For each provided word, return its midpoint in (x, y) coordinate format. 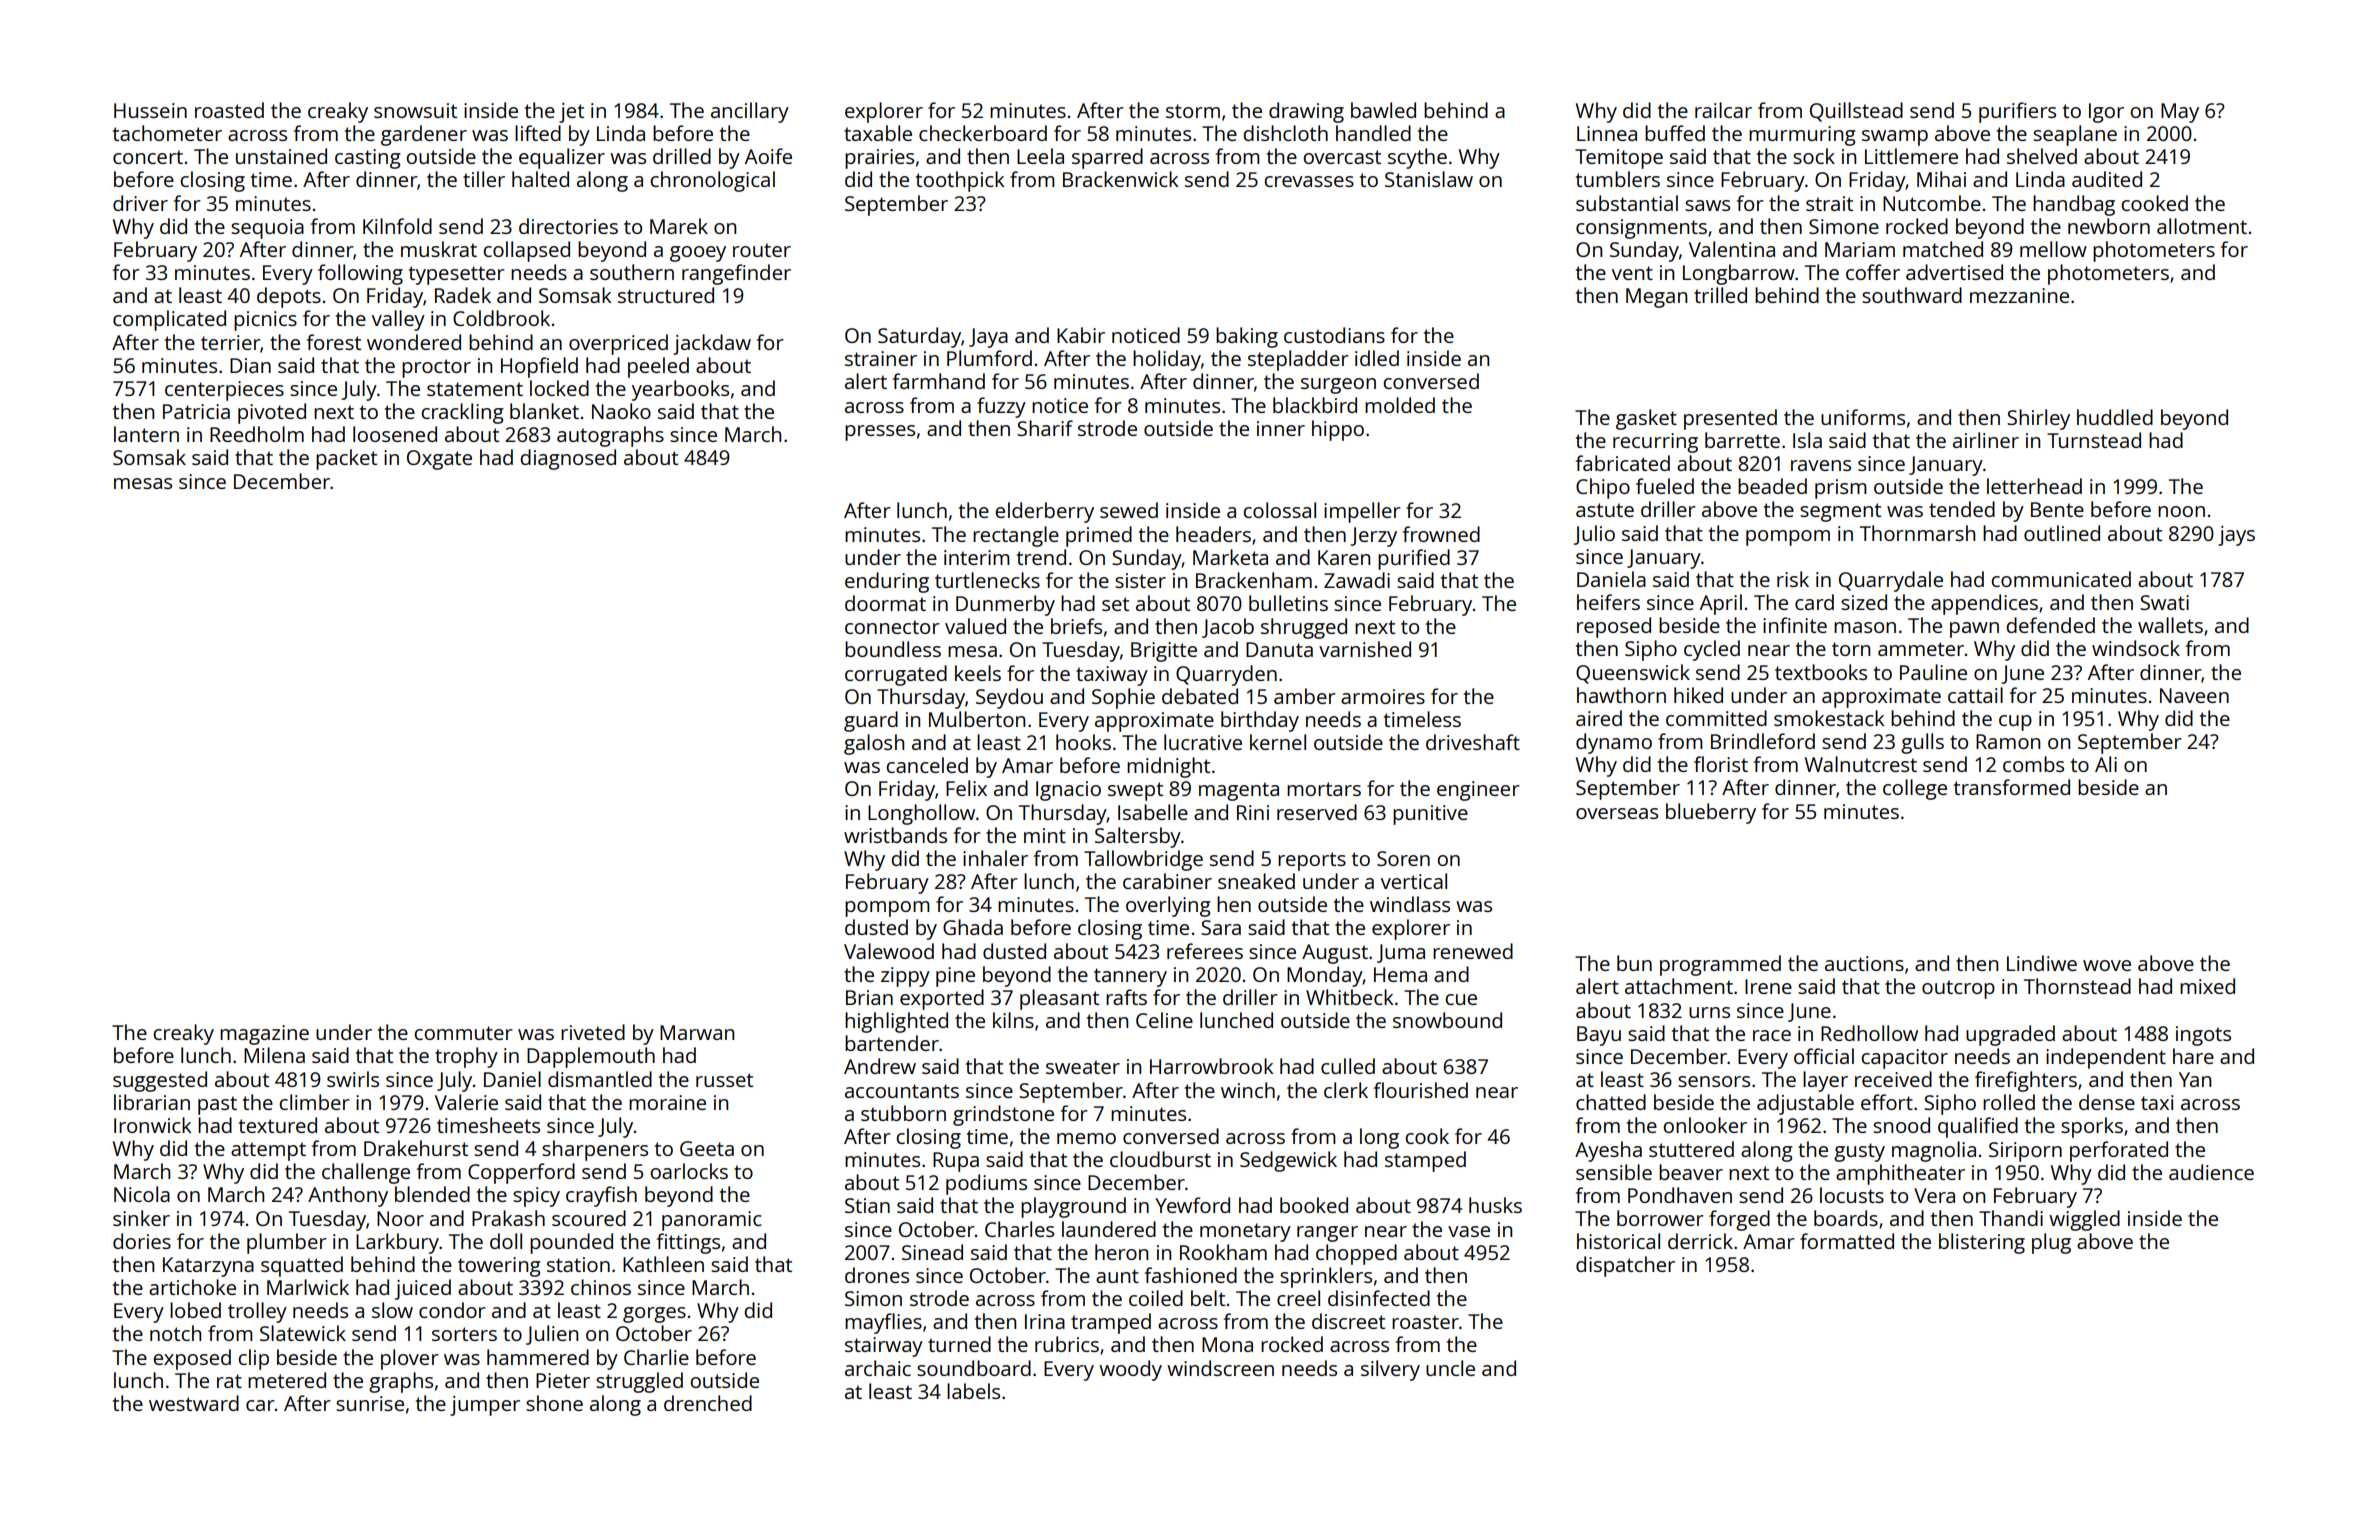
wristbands (895, 835)
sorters (464, 1334)
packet (346, 459)
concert (148, 157)
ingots (2203, 1036)
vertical (1414, 881)
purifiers (2017, 112)
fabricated (1623, 463)
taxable (878, 133)
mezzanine (2019, 295)
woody (1130, 1370)
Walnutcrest (1861, 764)
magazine (264, 1035)
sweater (1083, 1067)
